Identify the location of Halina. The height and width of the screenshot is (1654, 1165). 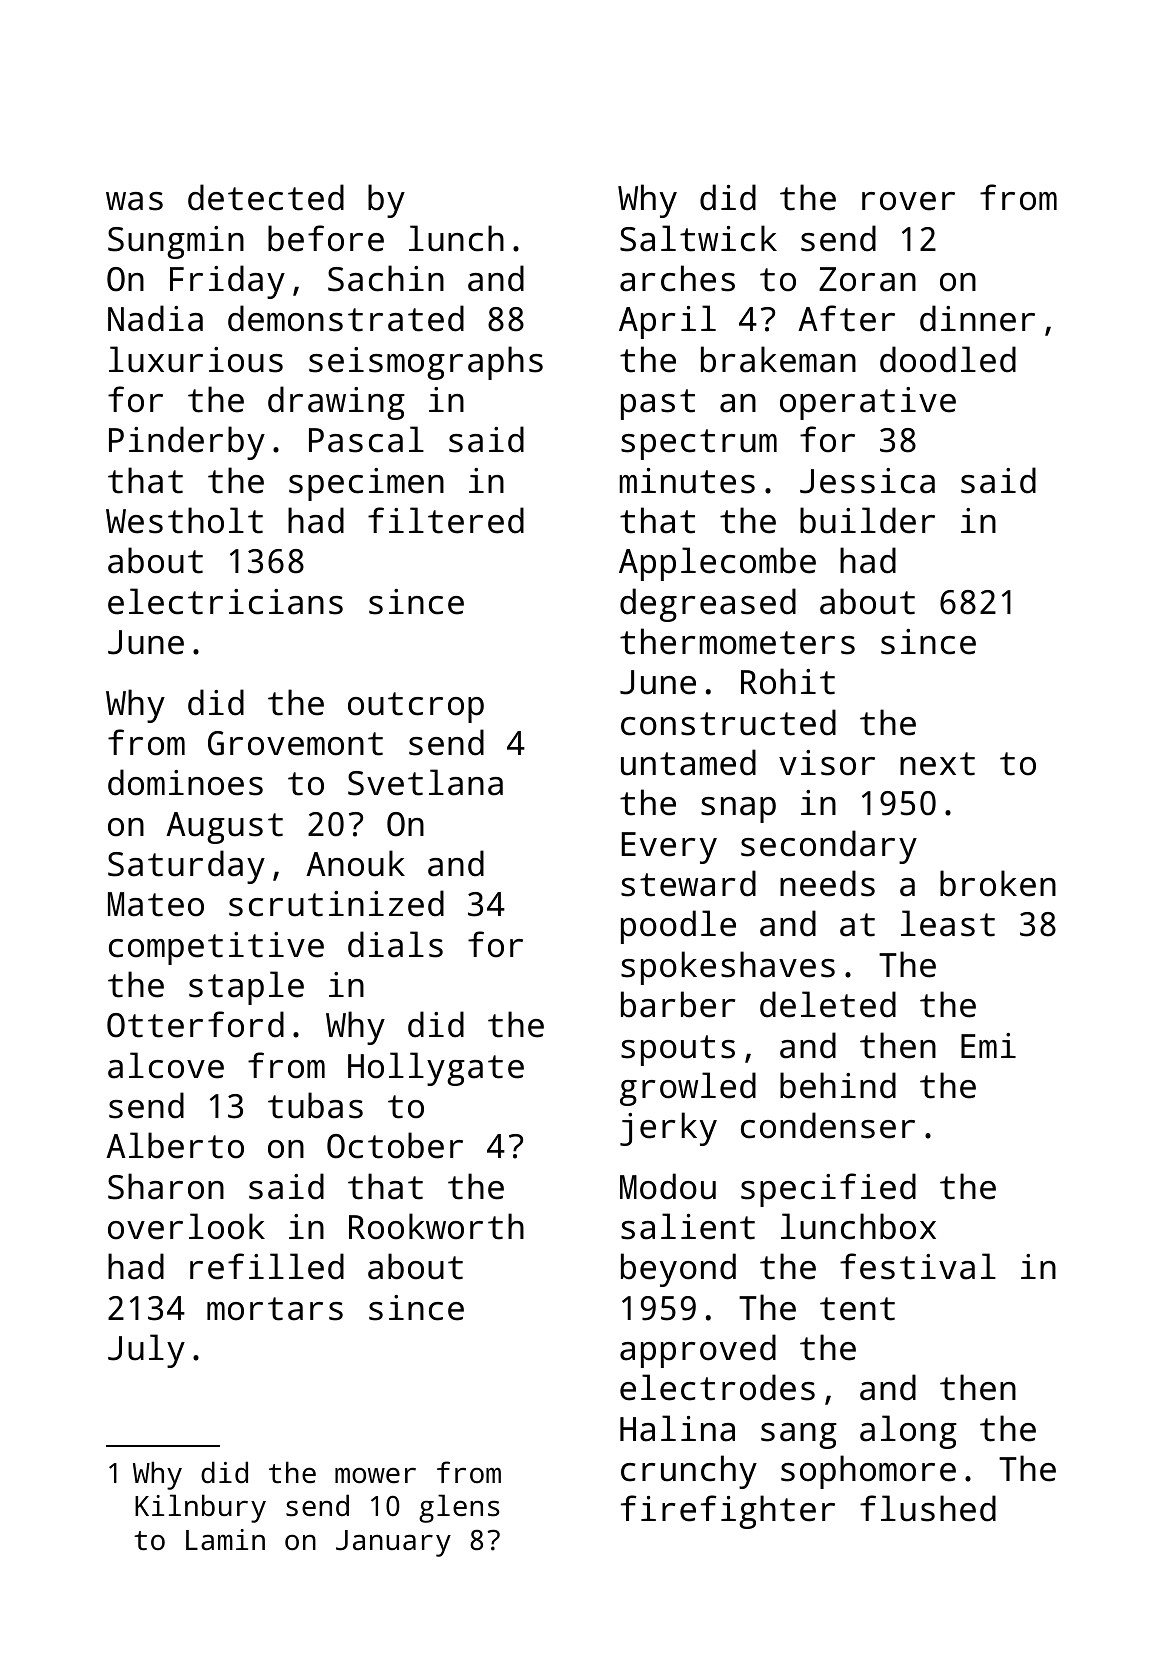
(677, 1428).
